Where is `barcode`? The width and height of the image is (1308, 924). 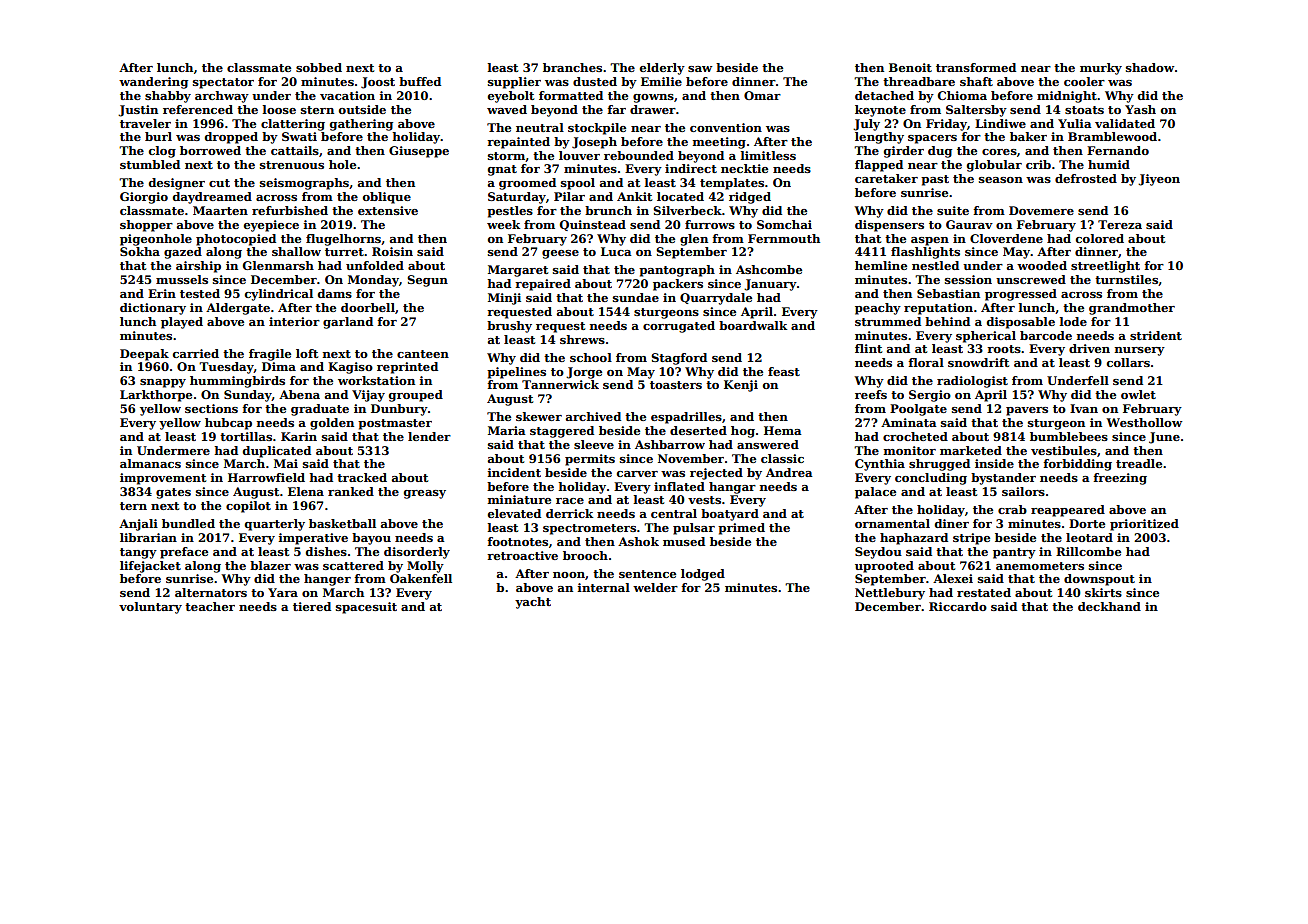
barcode is located at coordinates (1046, 335).
